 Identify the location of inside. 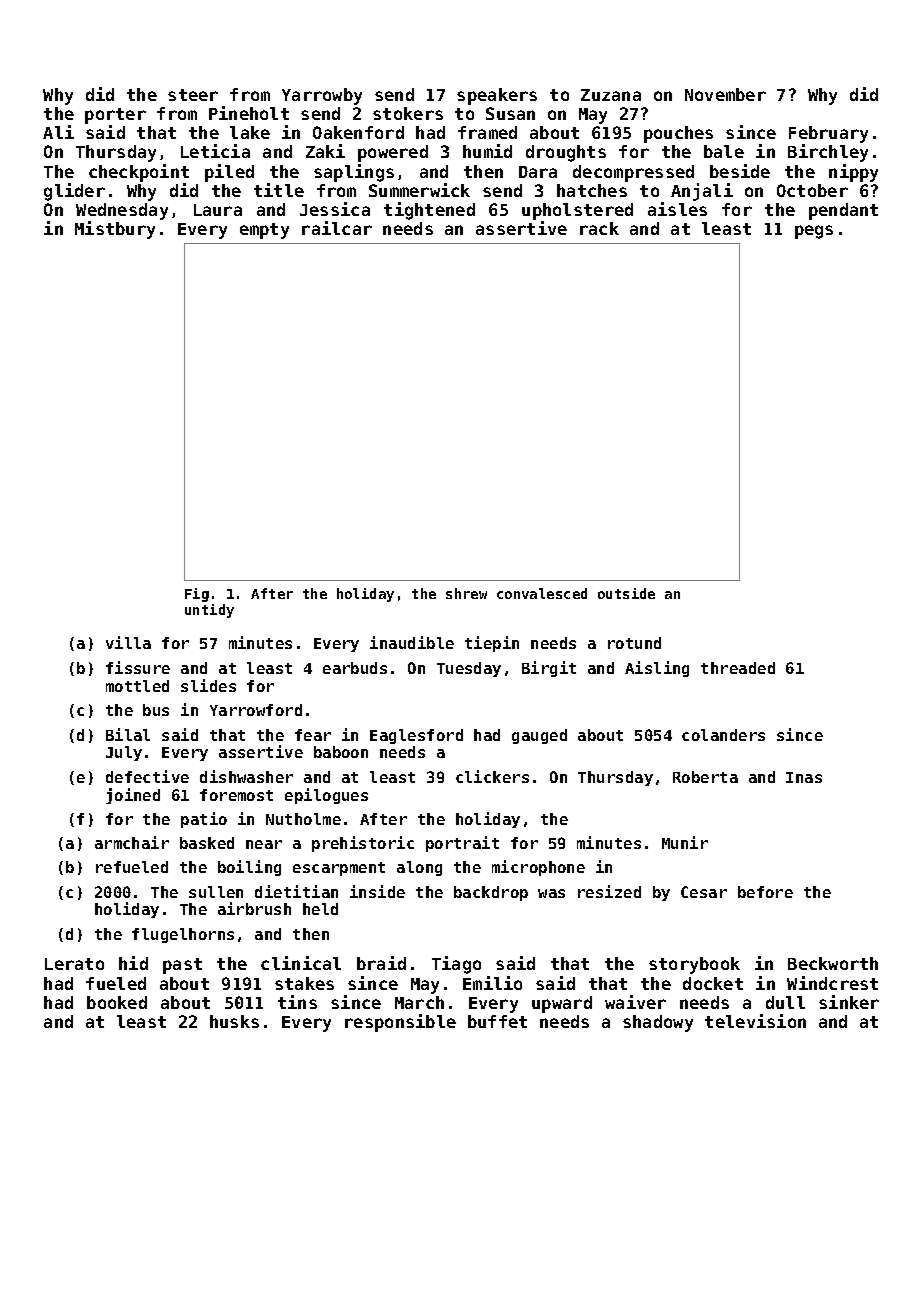
(377, 891).
